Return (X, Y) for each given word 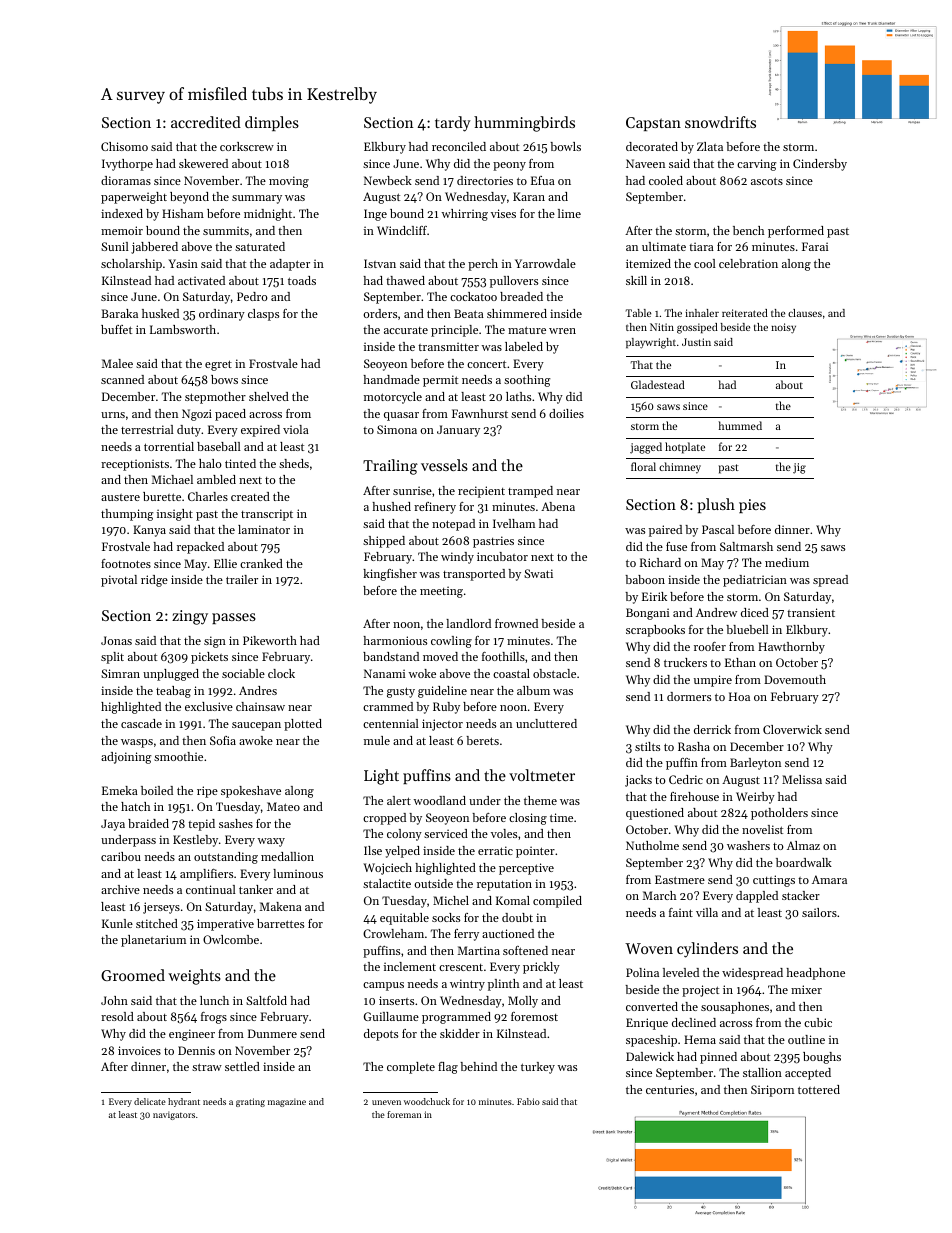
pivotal (119, 581)
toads (302, 280)
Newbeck (388, 180)
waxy (271, 842)
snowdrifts (720, 122)
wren (562, 331)
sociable (243, 673)
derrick (712, 729)
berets (482, 740)
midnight (268, 215)
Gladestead (658, 384)
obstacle (554, 673)
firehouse (694, 796)
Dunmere (272, 1033)
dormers (689, 696)
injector (442, 725)
